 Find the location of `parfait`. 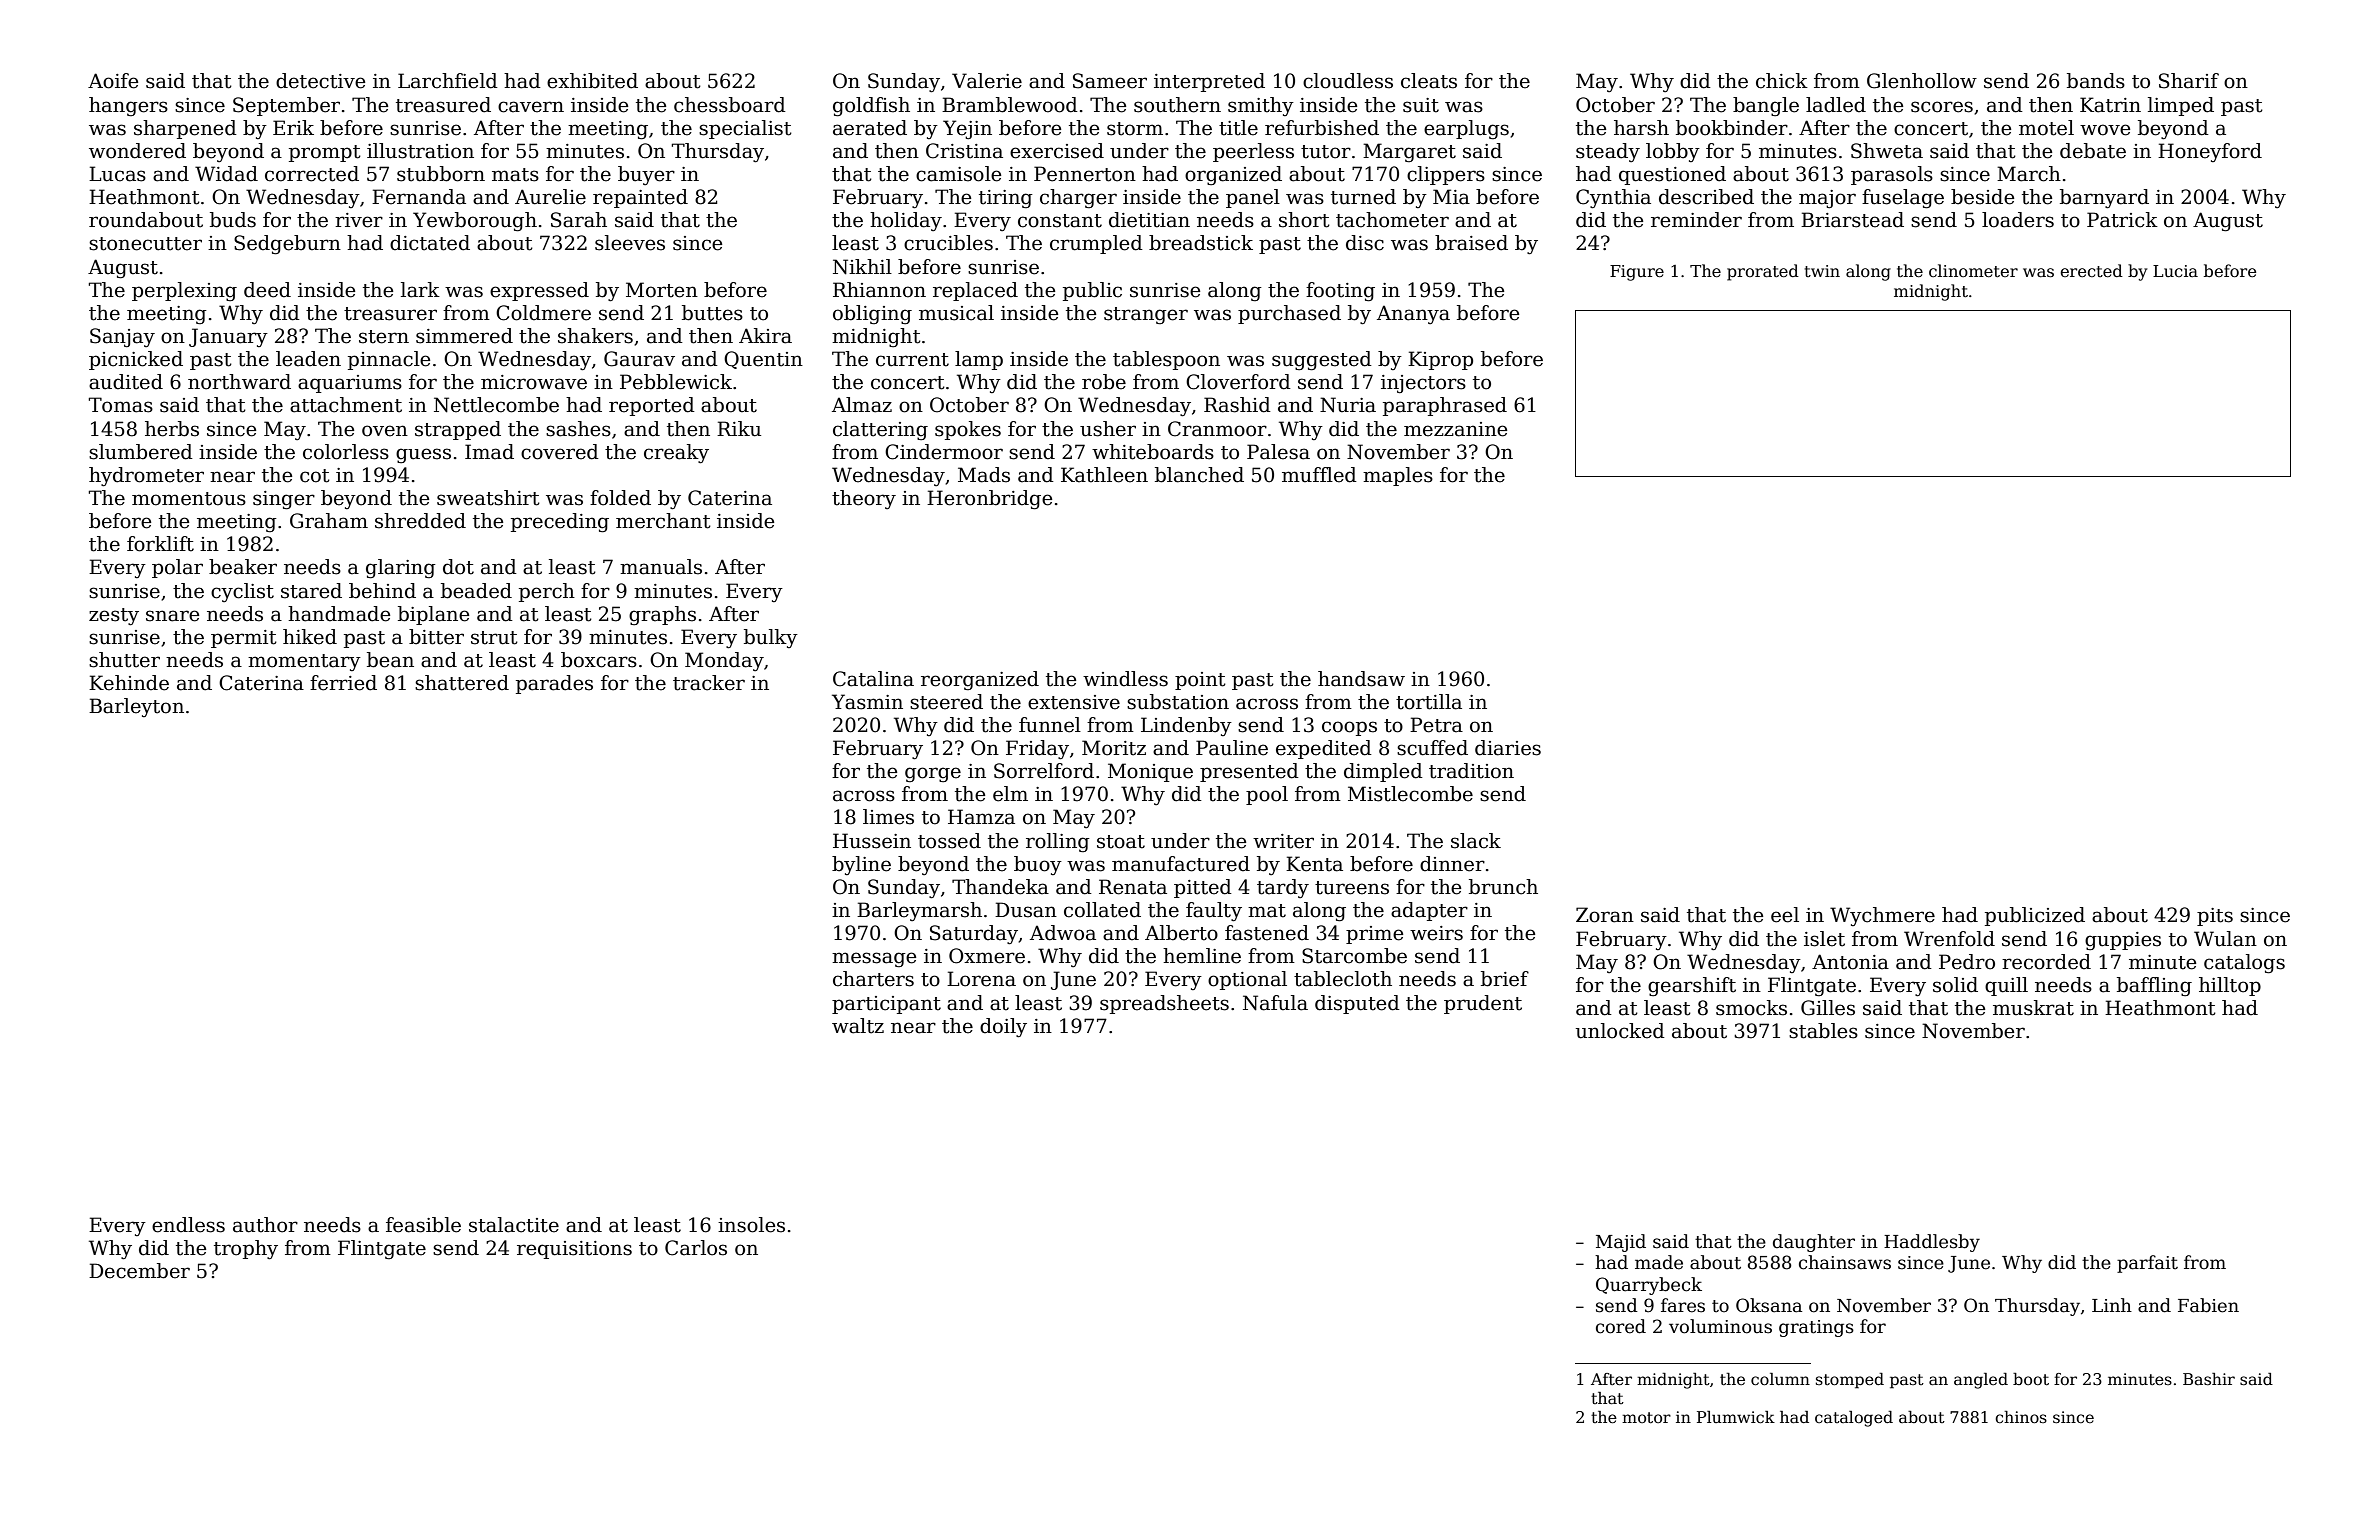

parfait is located at coordinates (2147, 1264).
